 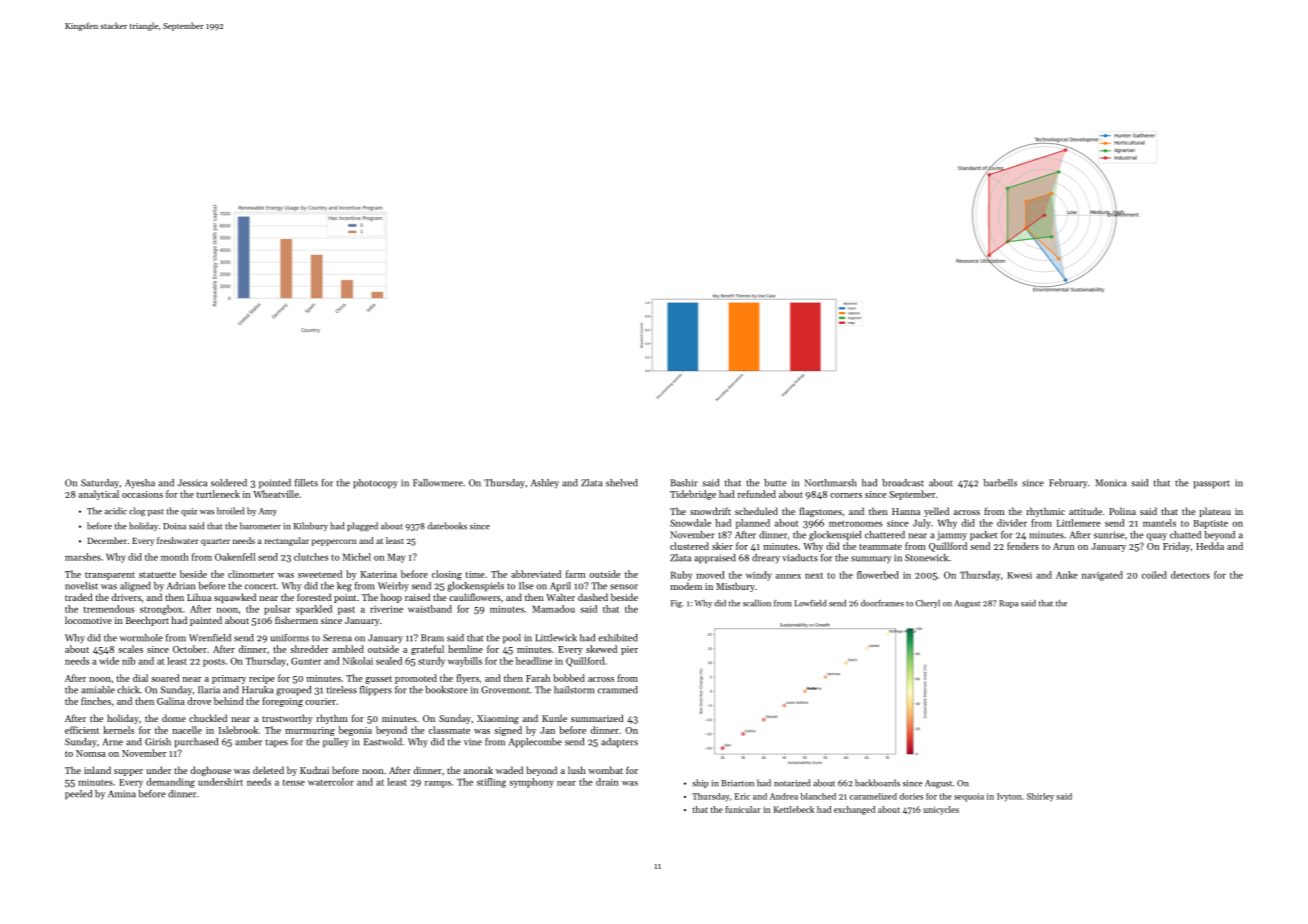 What do you see at coordinates (1008, 604) in the screenshot?
I see `Rupa` at bounding box center [1008, 604].
